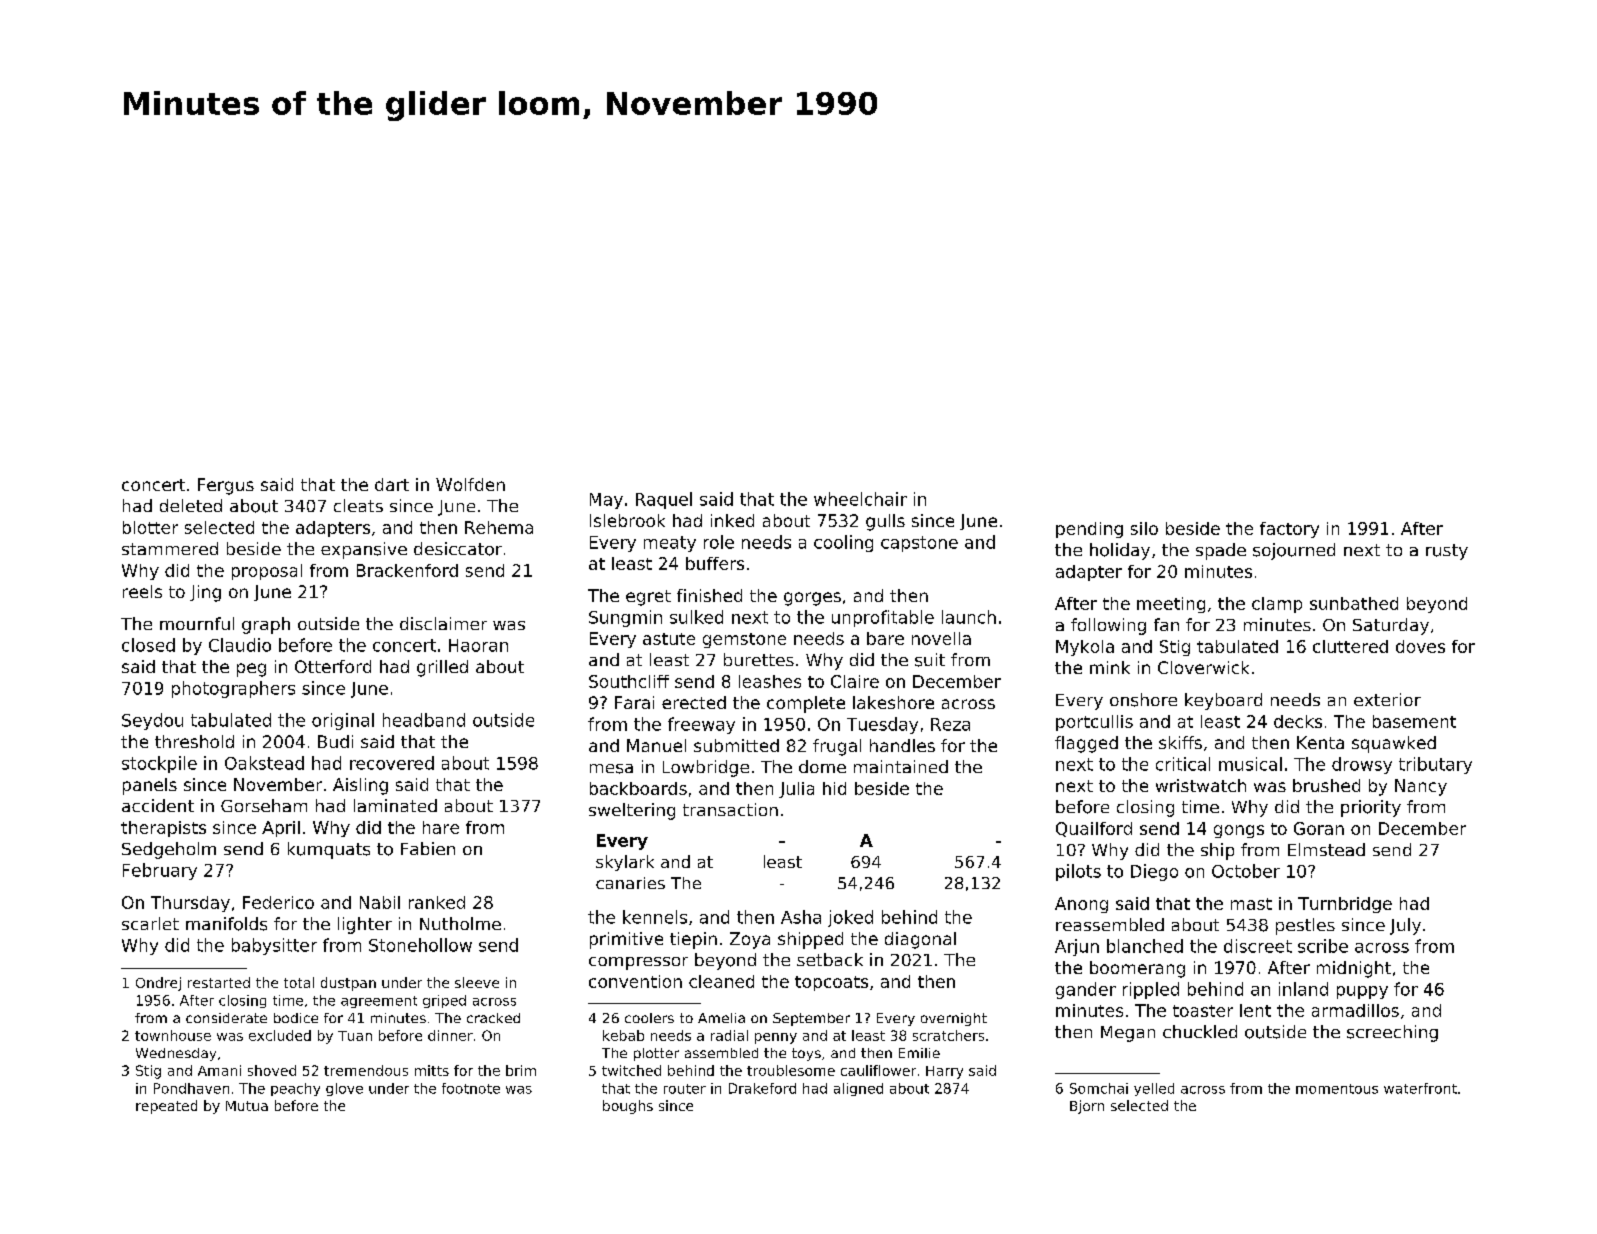  I want to click on Mutua, so click(247, 1106).
